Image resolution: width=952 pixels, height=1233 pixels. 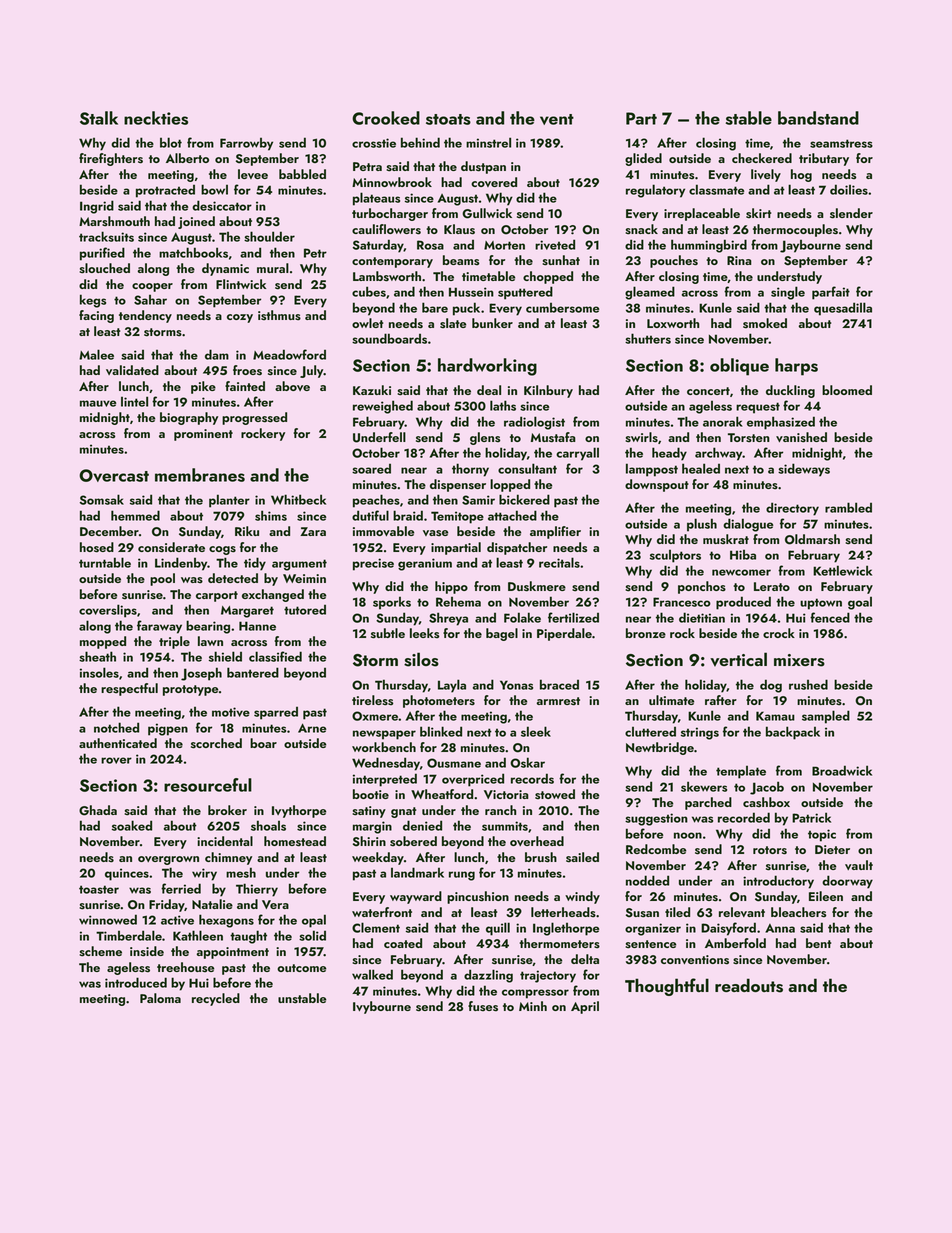 I want to click on dazzling, so click(x=488, y=976).
